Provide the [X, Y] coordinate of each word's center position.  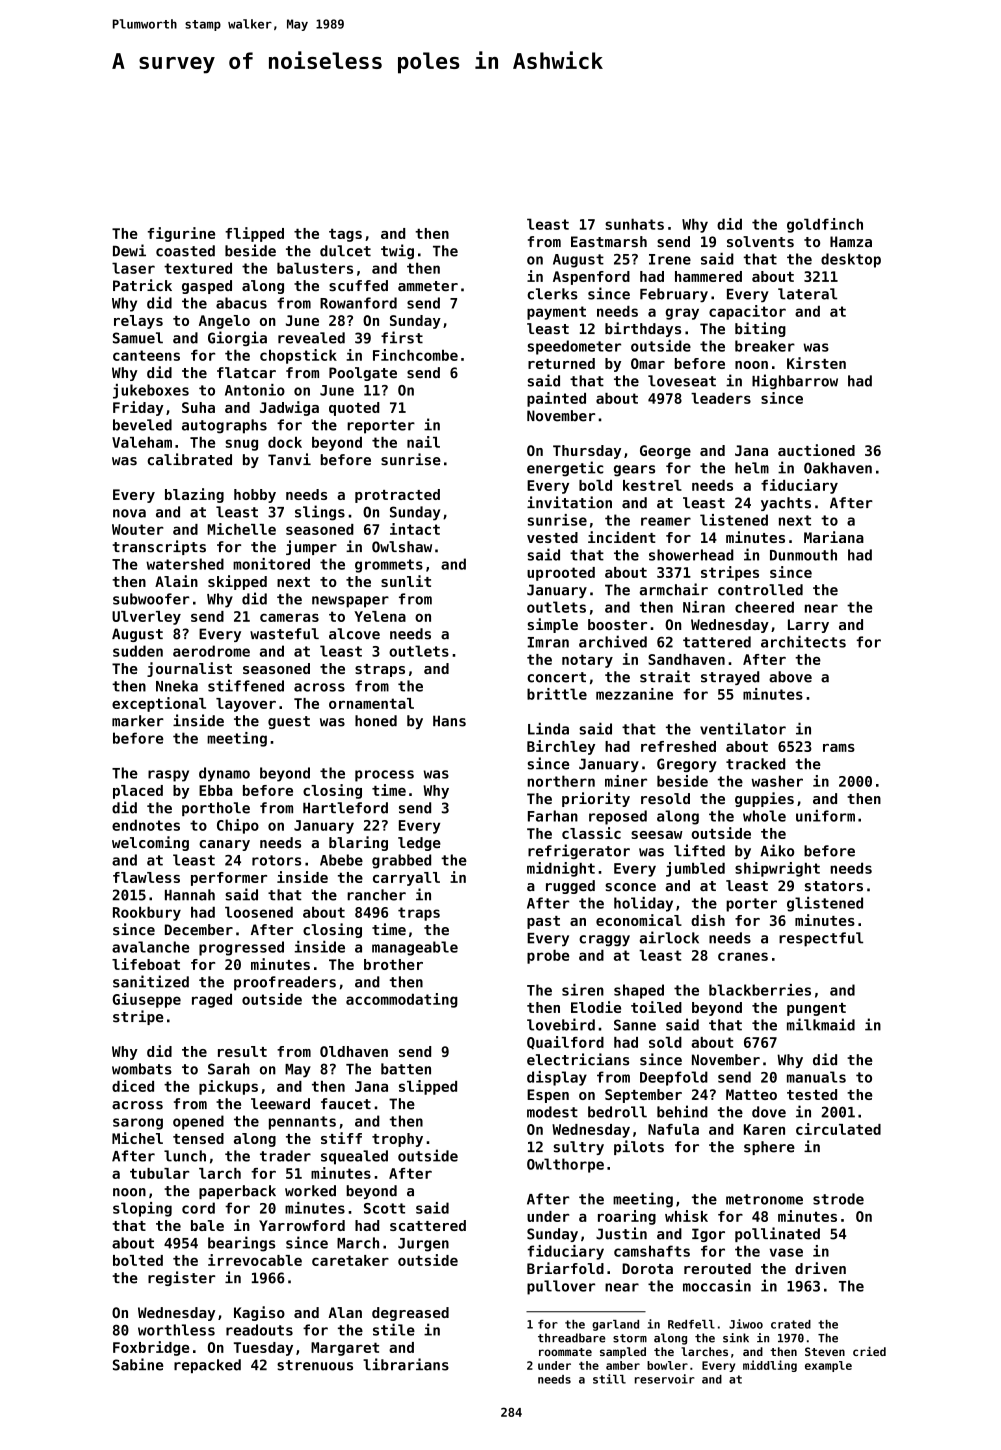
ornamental [371, 703]
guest [289, 722]
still [609, 1379]
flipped [254, 234]
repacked [207, 1366]
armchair [674, 589]
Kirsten [816, 363]
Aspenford [591, 278]
